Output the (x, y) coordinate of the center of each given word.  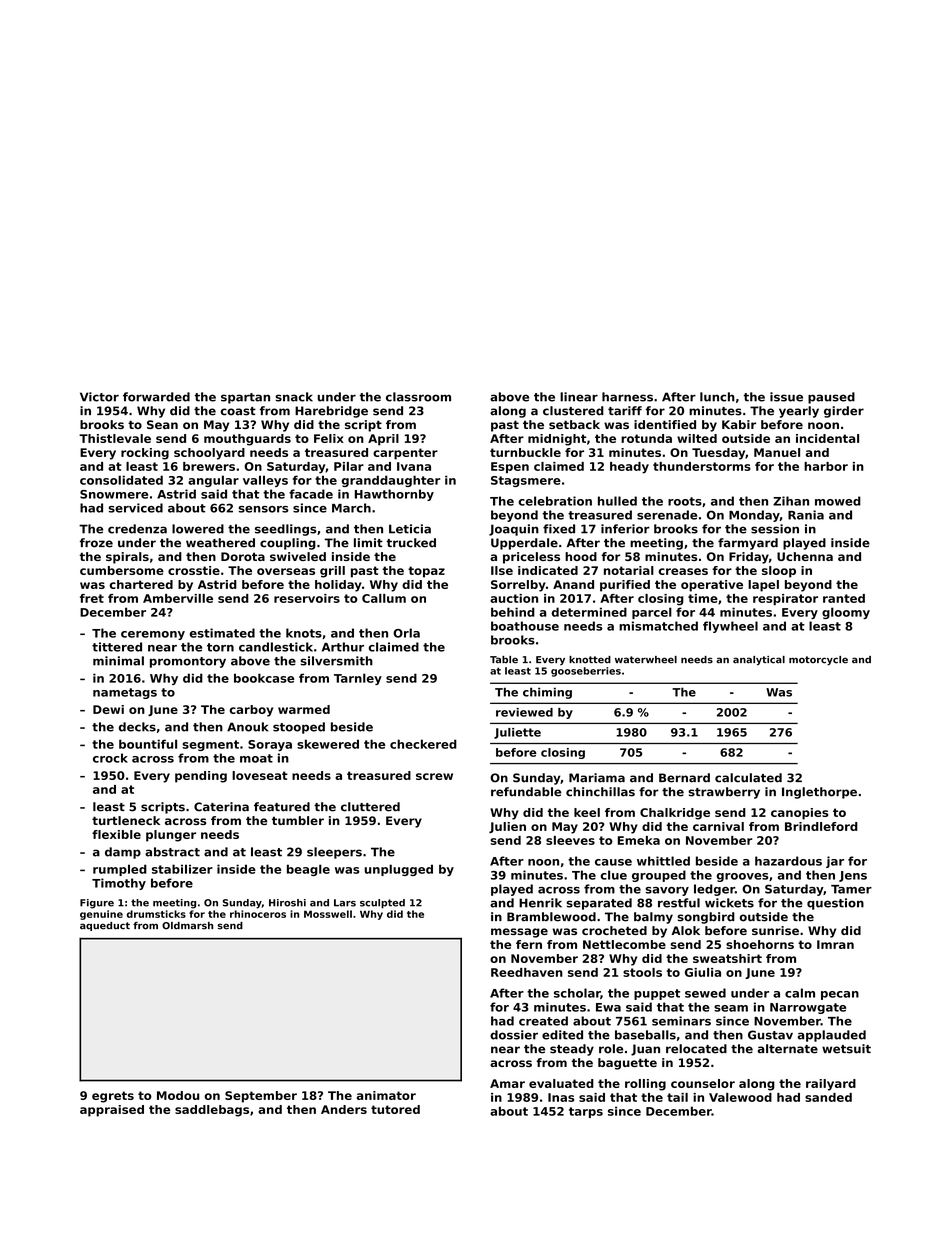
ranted (844, 598)
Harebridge (331, 412)
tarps (586, 1112)
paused (831, 398)
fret (92, 598)
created (543, 1021)
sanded (828, 1097)
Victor (99, 397)
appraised (112, 1111)
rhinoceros (258, 914)
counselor (703, 1083)
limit (368, 542)
